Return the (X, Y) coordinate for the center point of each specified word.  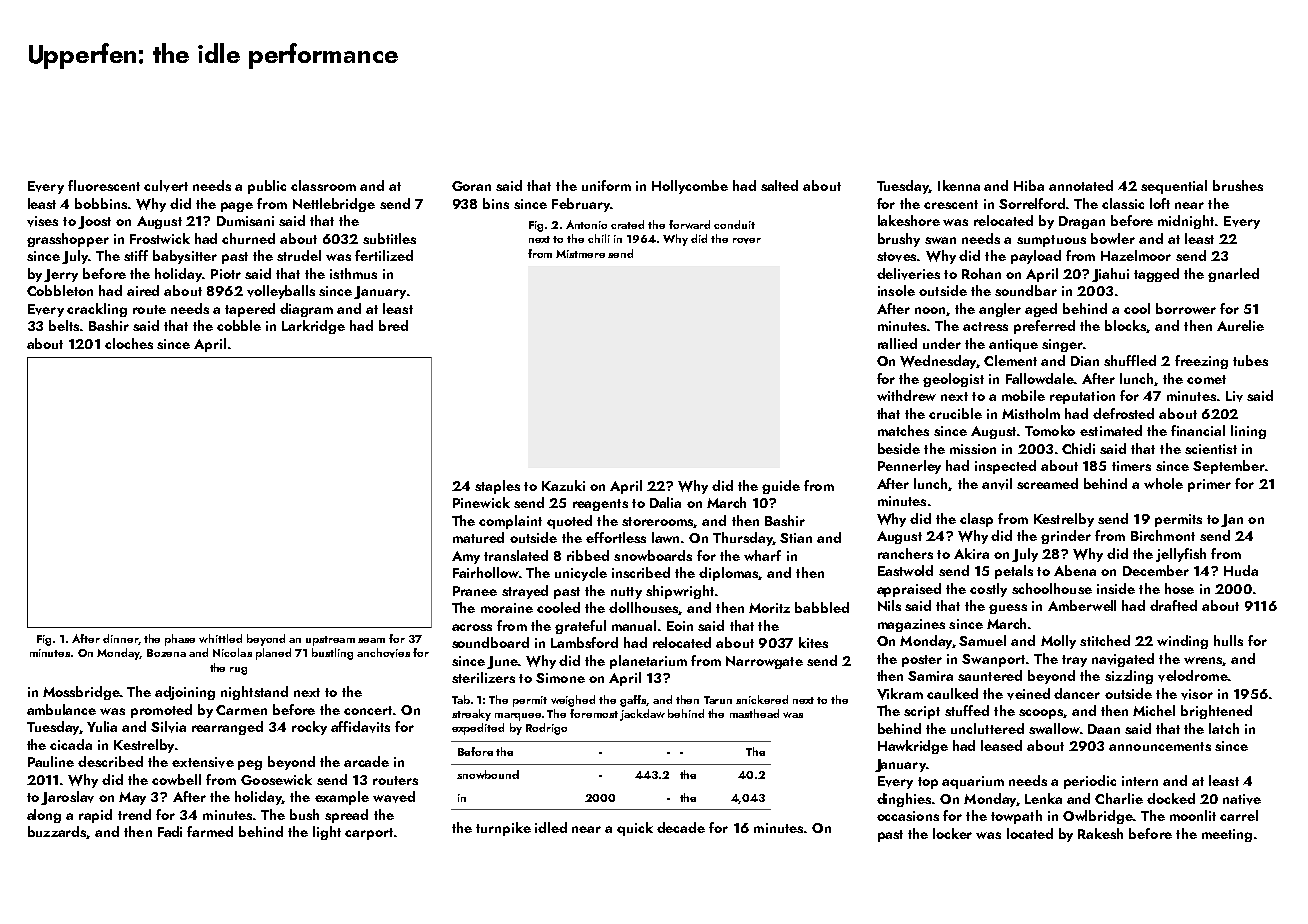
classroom (323, 185)
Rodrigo (546, 729)
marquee (518, 717)
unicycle (581, 574)
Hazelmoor (1136, 255)
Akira (971, 553)
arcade (366, 761)
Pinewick (481, 502)
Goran (471, 186)
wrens (1203, 661)
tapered (250, 310)
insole (896, 290)
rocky (309, 728)
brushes (1238, 185)
